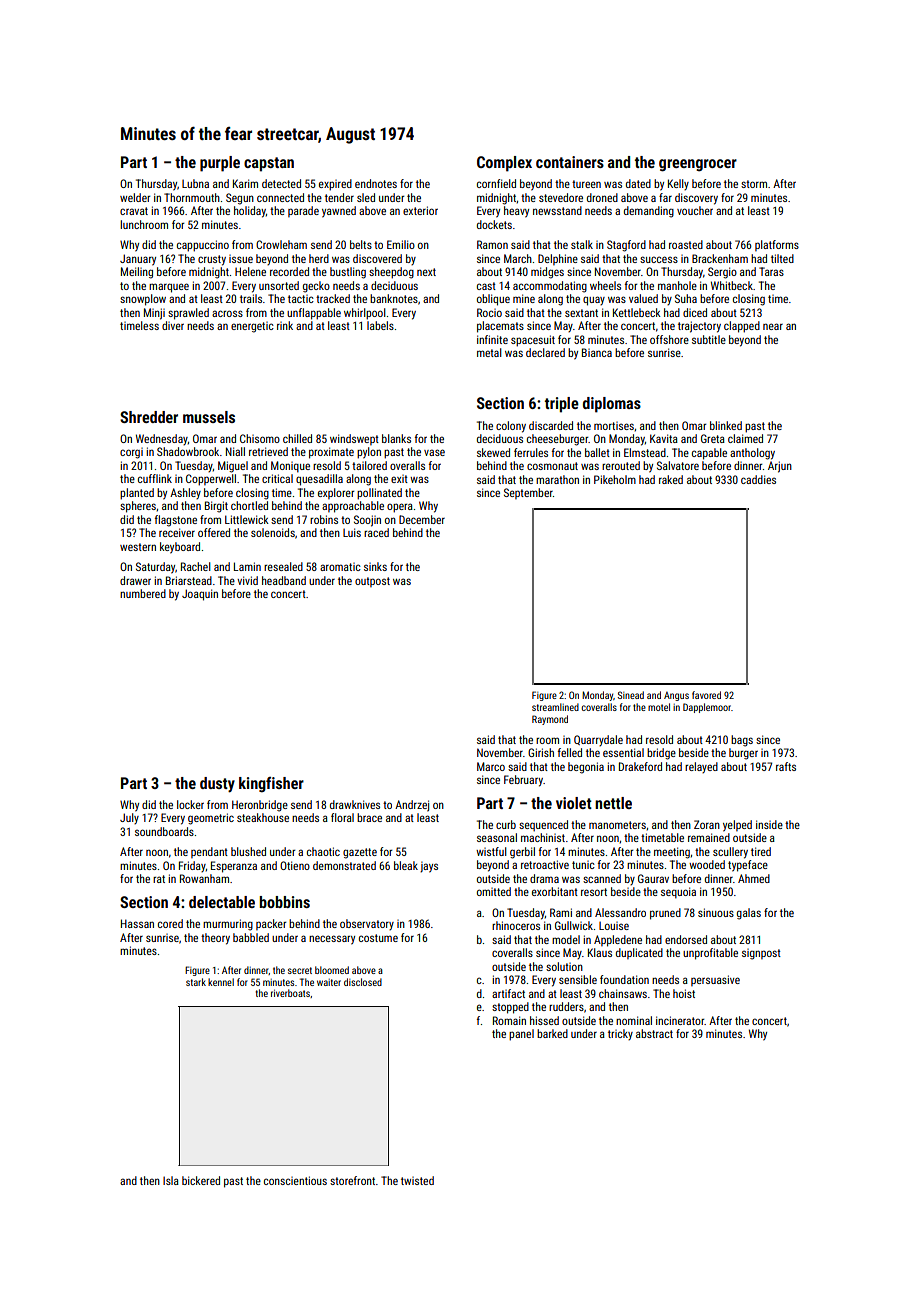 The width and height of the screenshot is (924, 1308). I want to click on Appledene, so click(618, 941).
